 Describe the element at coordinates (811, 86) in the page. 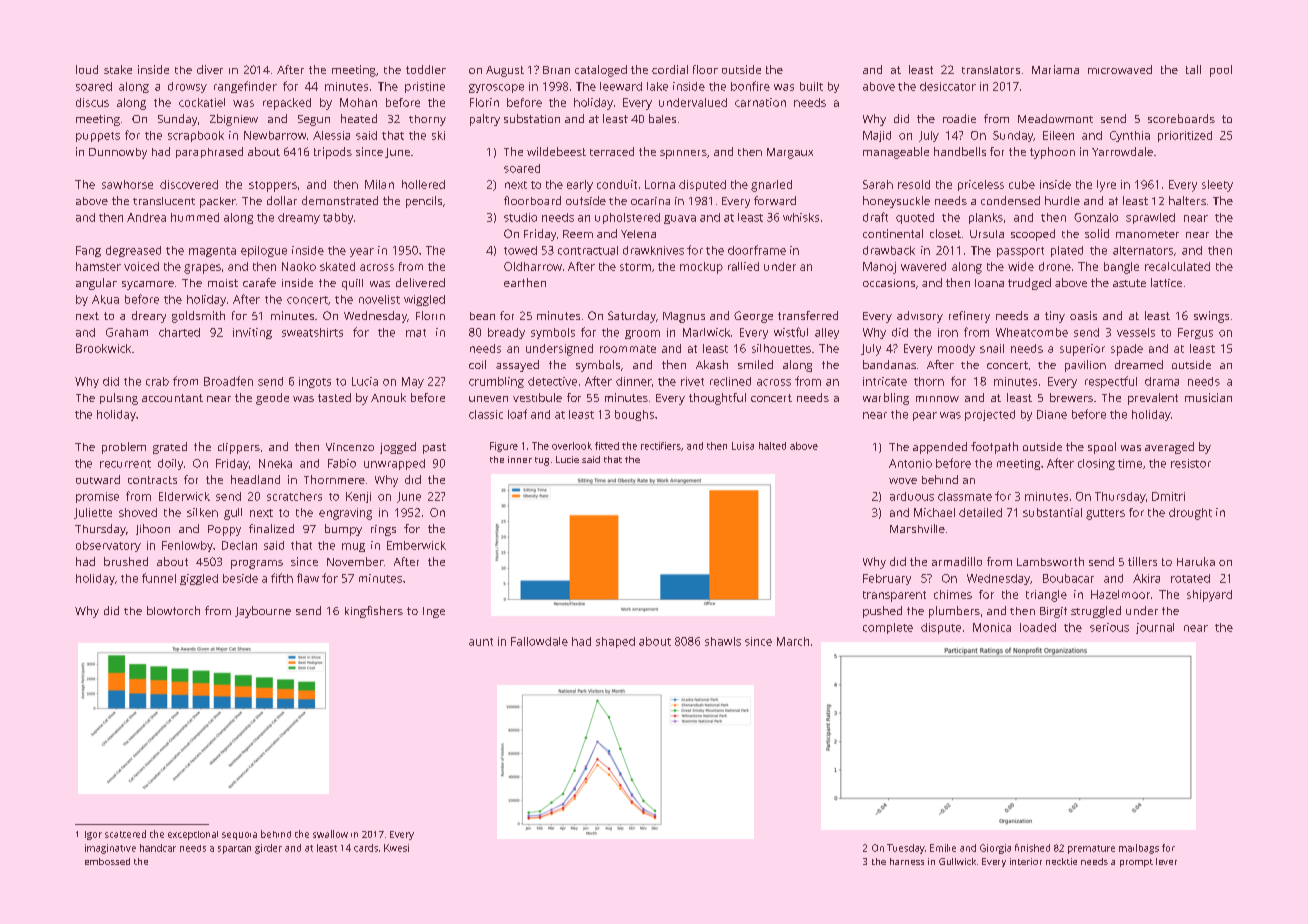

I see `built` at that location.
